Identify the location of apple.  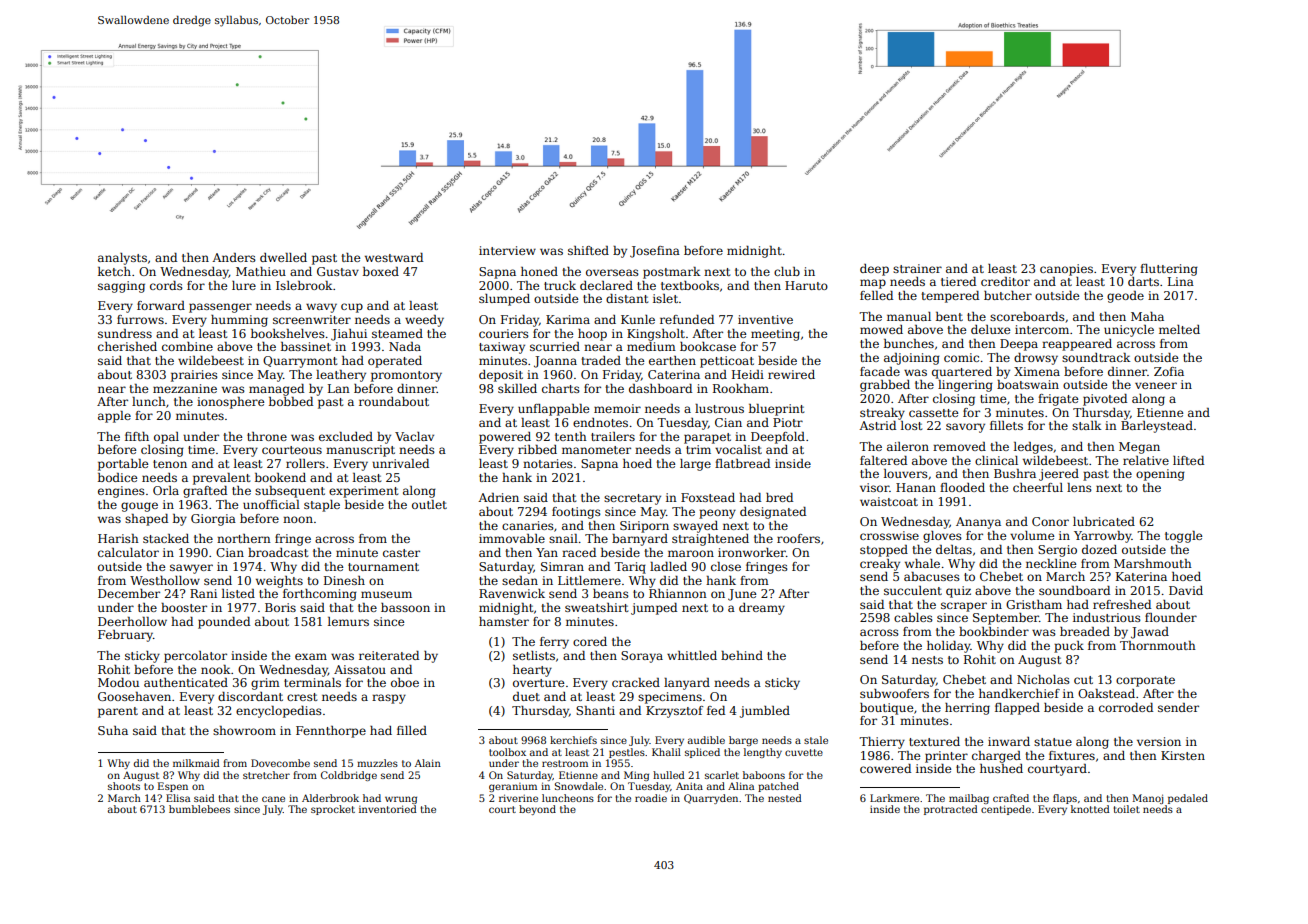
(114, 417).
